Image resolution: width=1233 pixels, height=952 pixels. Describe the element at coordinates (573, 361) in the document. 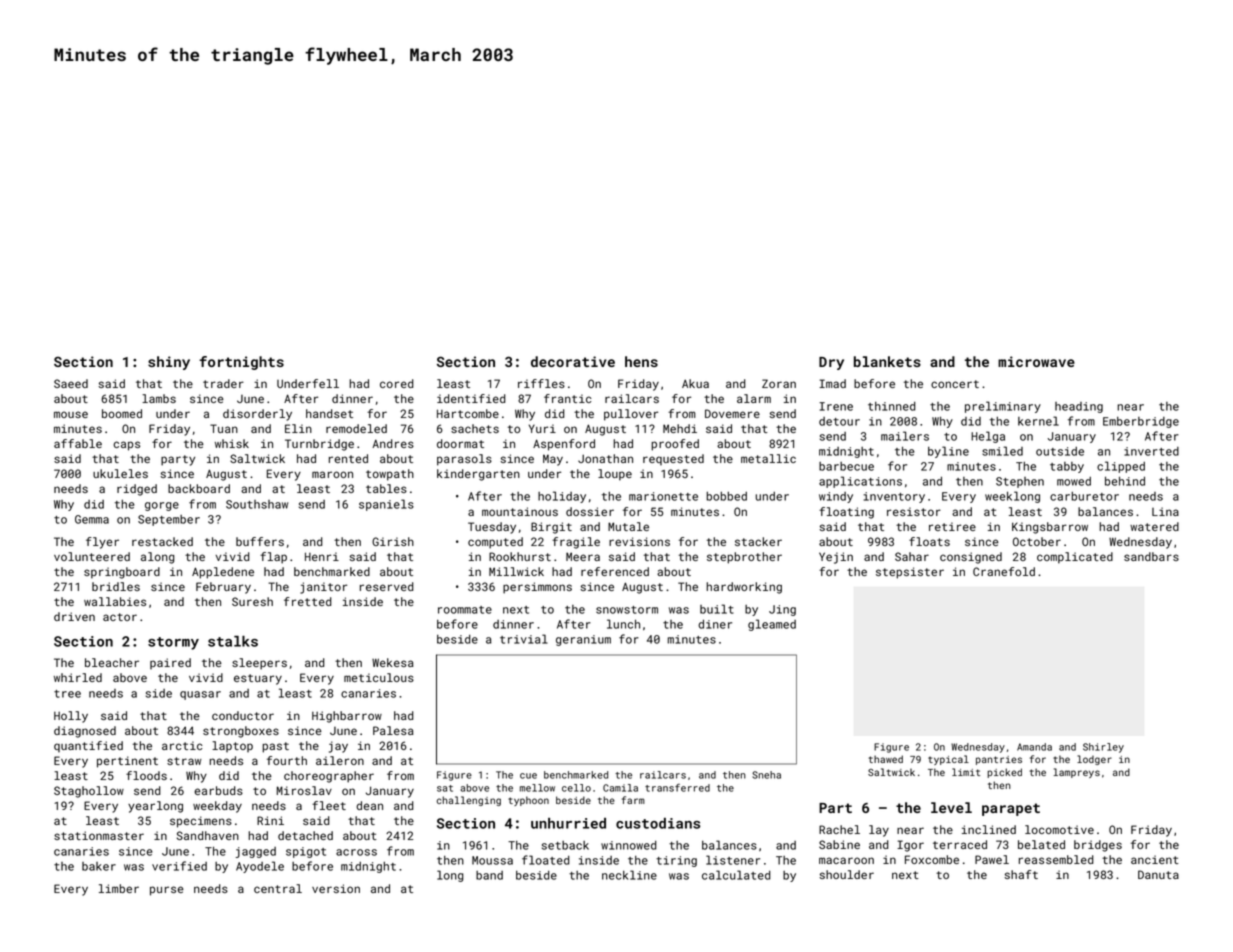

I see `decorative` at that location.
